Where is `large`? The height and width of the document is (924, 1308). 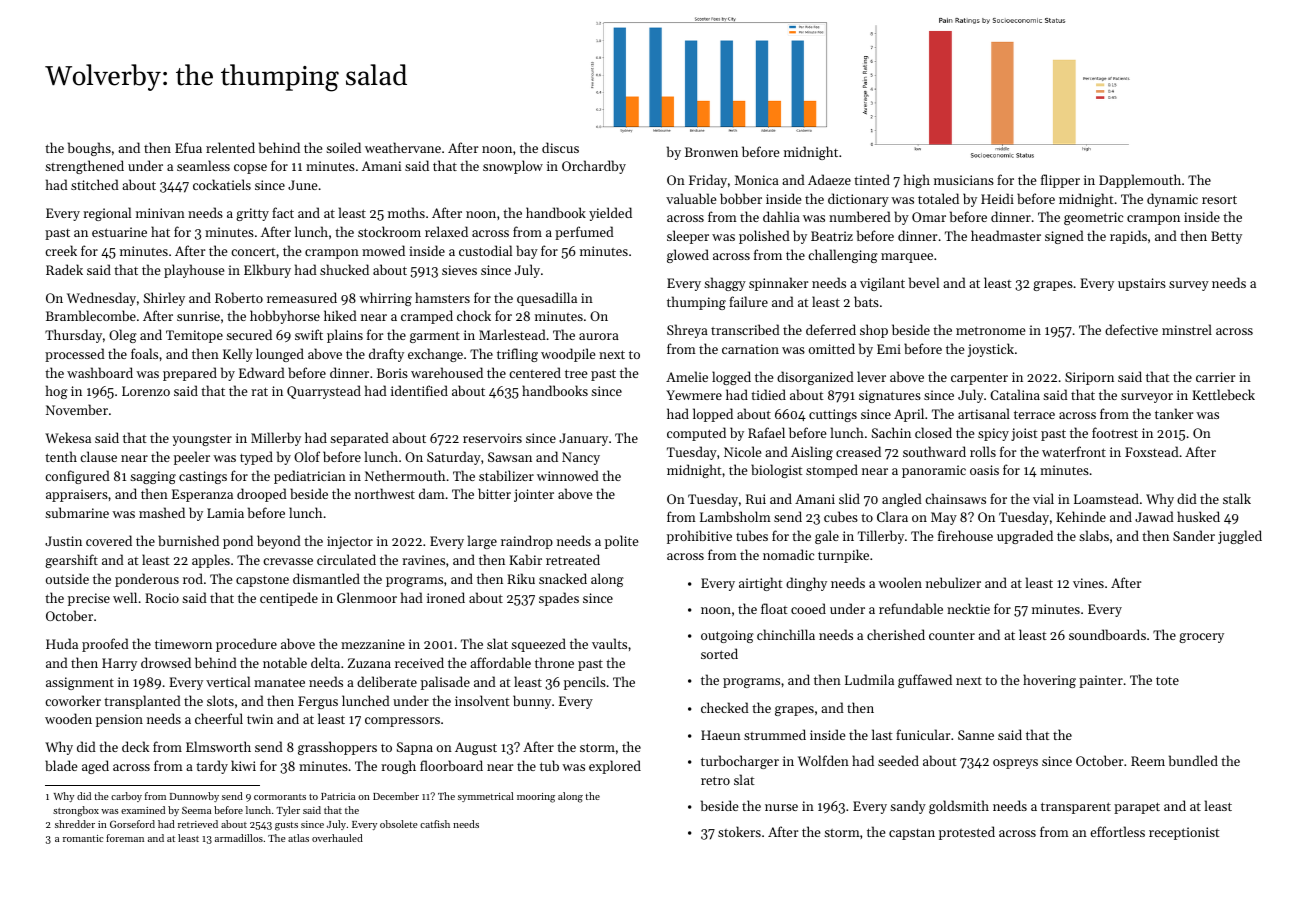
large is located at coordinates (482, 542).
